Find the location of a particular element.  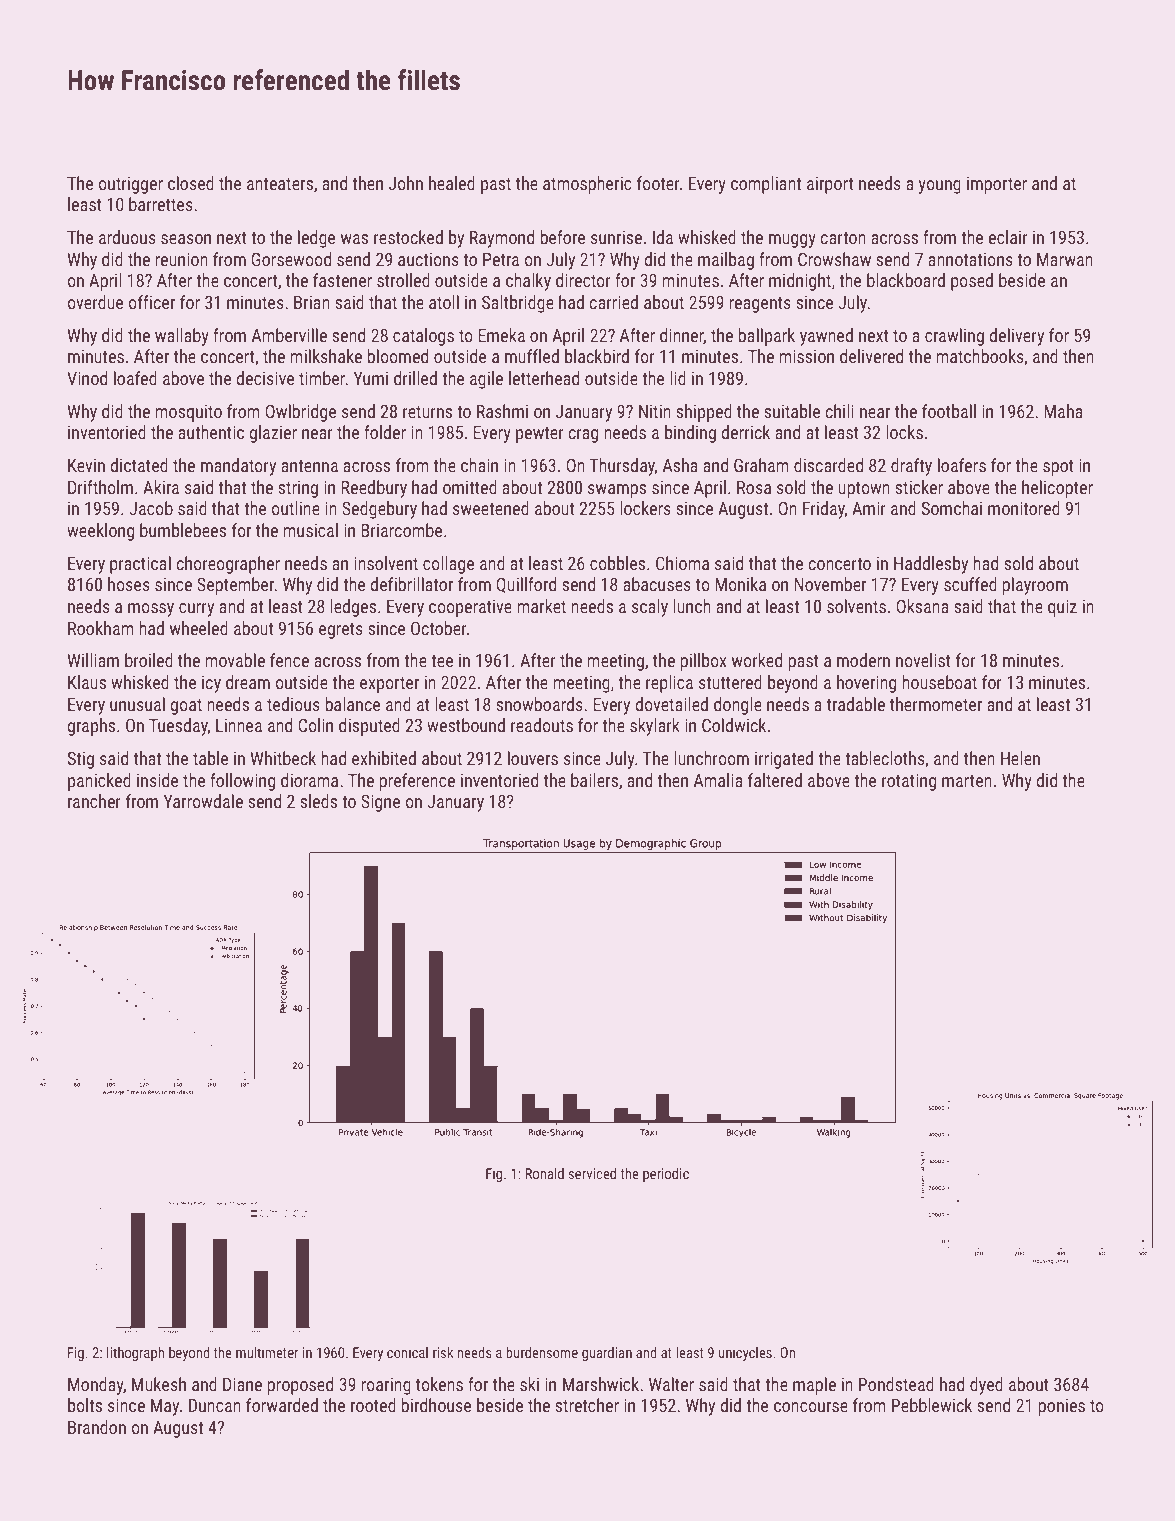

Quillford is located at coordinates (526, 585).
